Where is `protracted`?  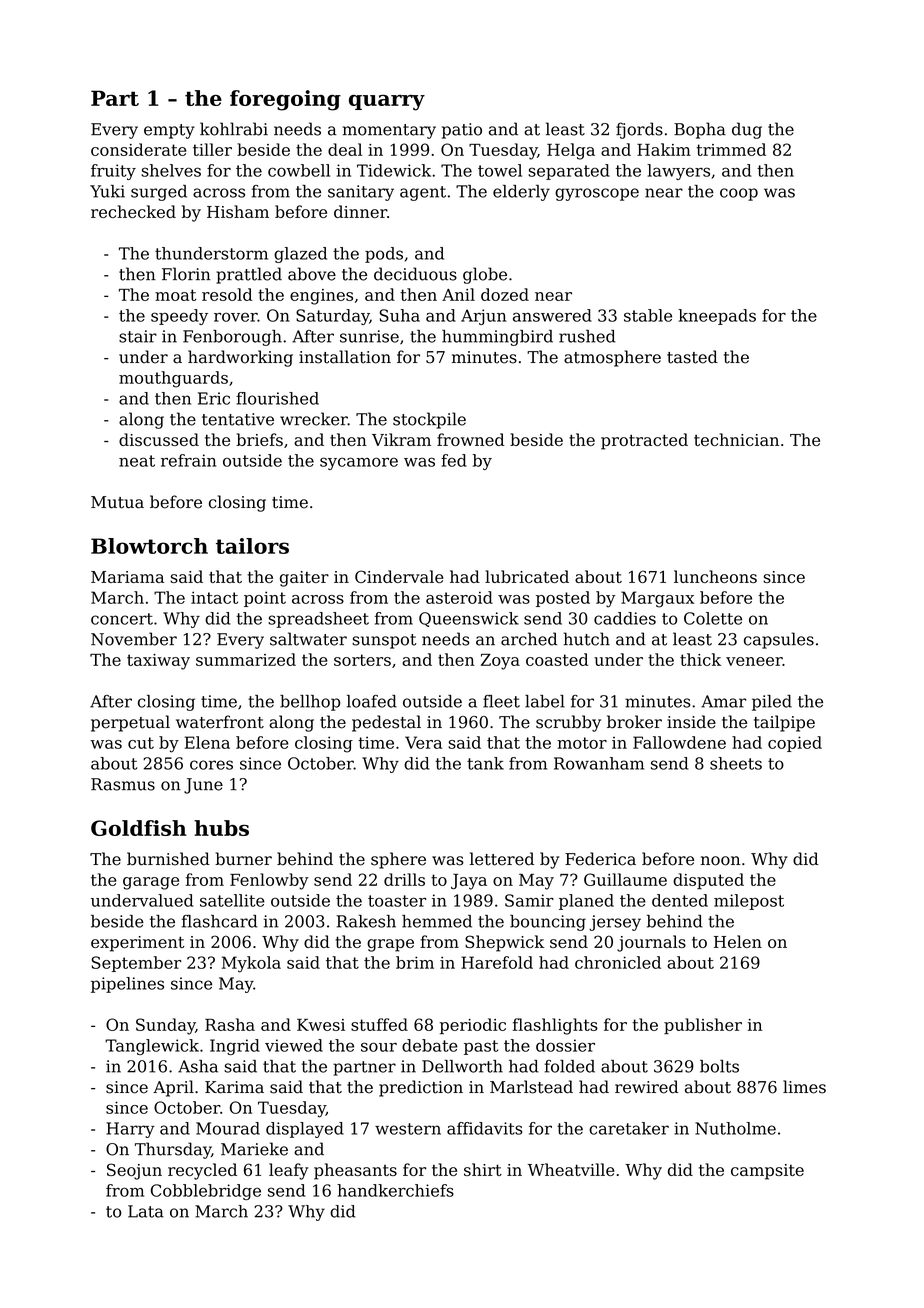 protracted is located at coordinates (644, 441).
